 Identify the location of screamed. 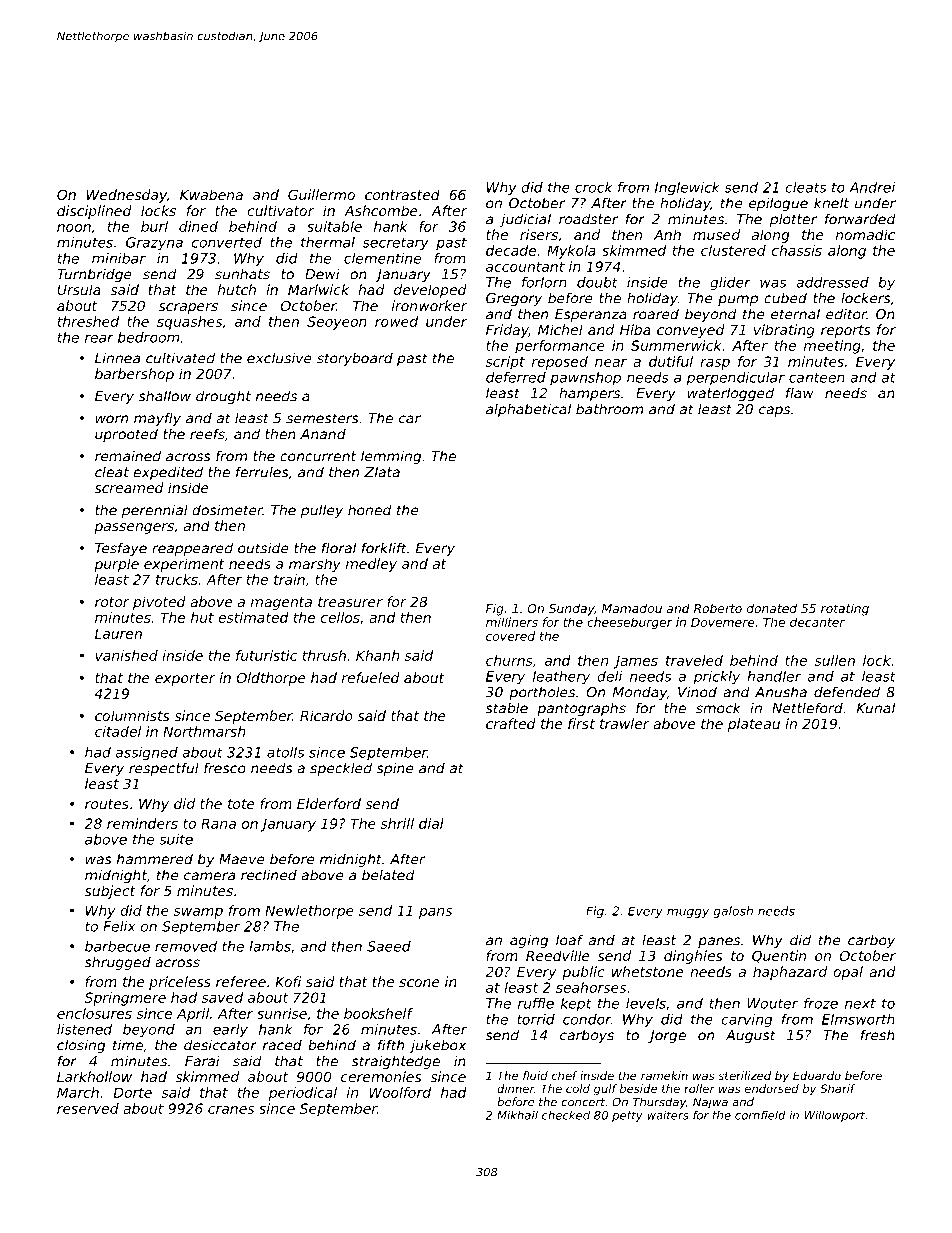
(129, 487).
